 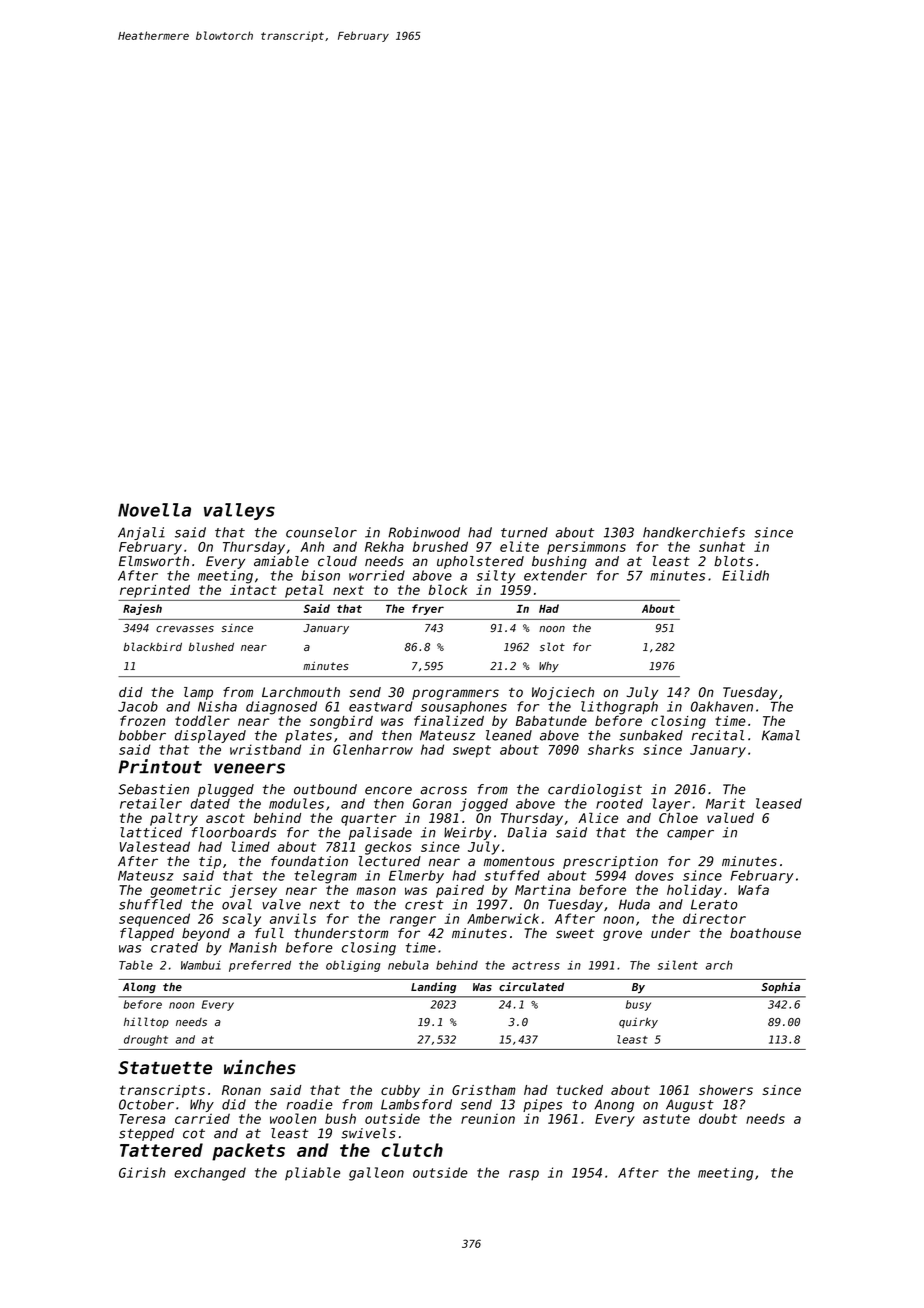 I want to click on beyond, so click(x=206, y=934).
